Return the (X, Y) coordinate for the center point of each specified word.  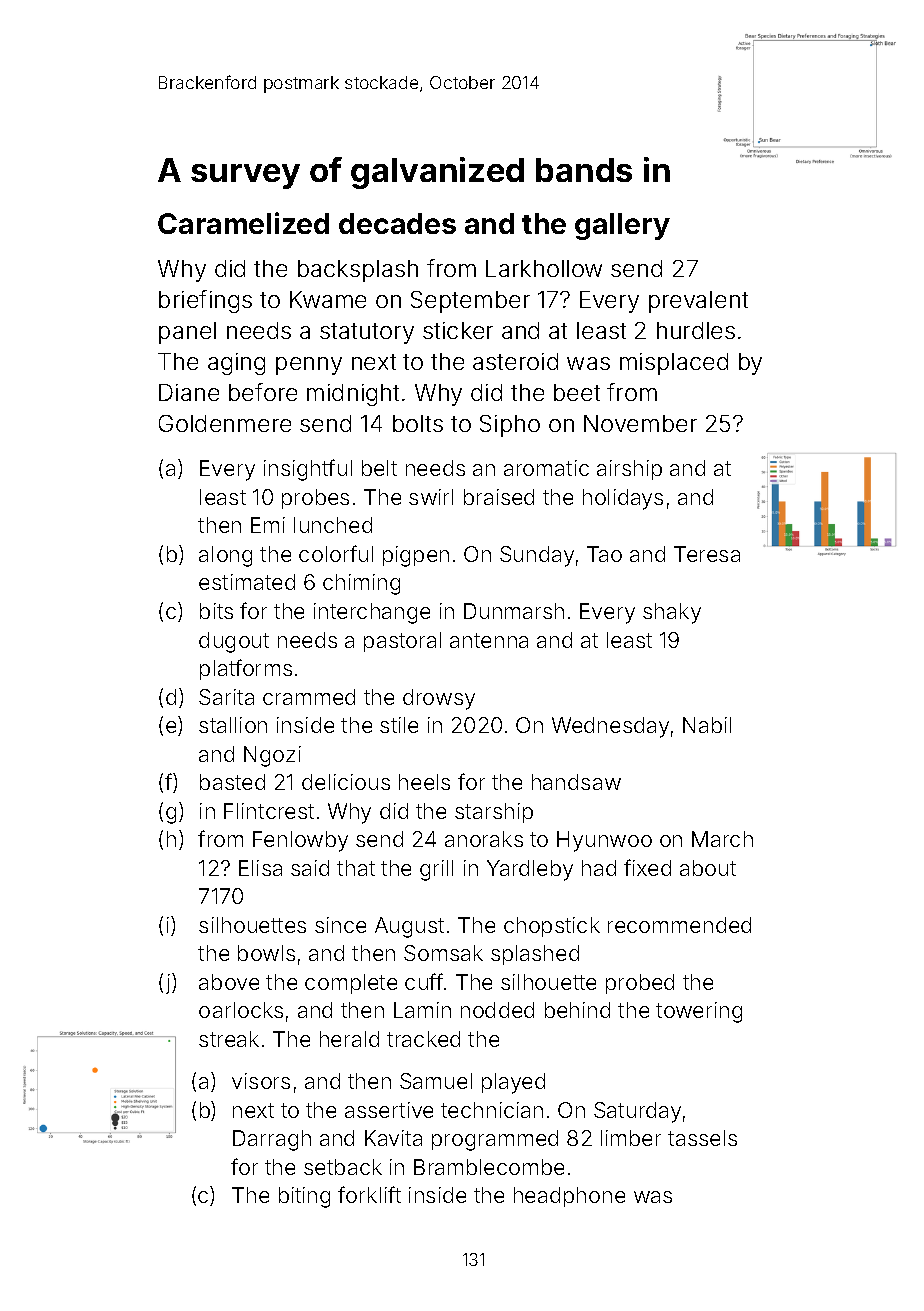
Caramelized (243, 223)
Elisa (260, 868)
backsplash (358, 271)
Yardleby (530, 870)
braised (499, 497)
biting (304, 1197)
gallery (622, 226)
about (708, 868)
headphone (569, 1197)
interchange (372, 613)
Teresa (707, 554)
